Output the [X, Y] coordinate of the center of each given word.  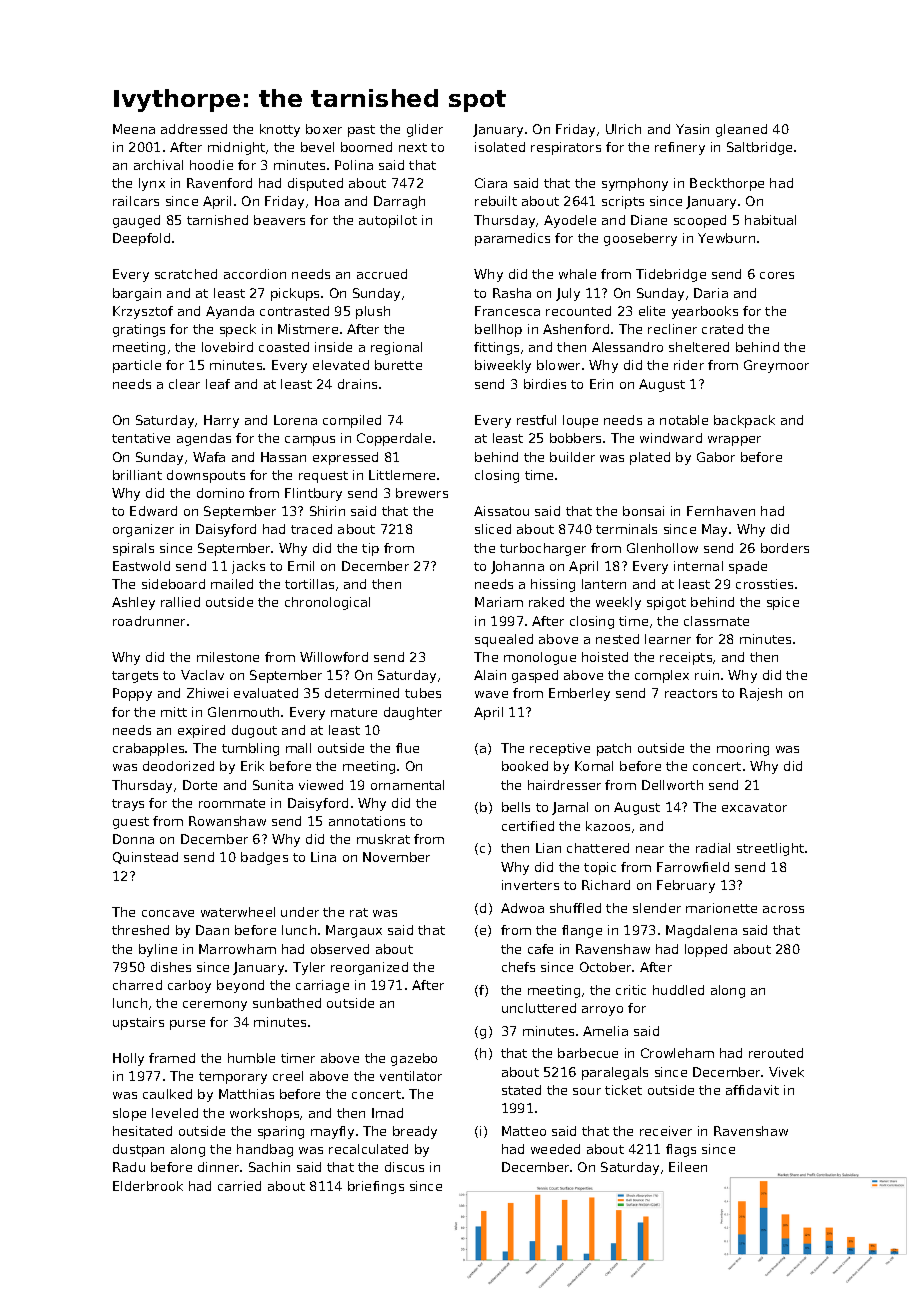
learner [668, 639]
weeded [555, 1149]
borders [785, 548]
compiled [352, 421]
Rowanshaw [227, 821]
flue [407, 748]
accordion [255, 274]
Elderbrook [148, 1186]
